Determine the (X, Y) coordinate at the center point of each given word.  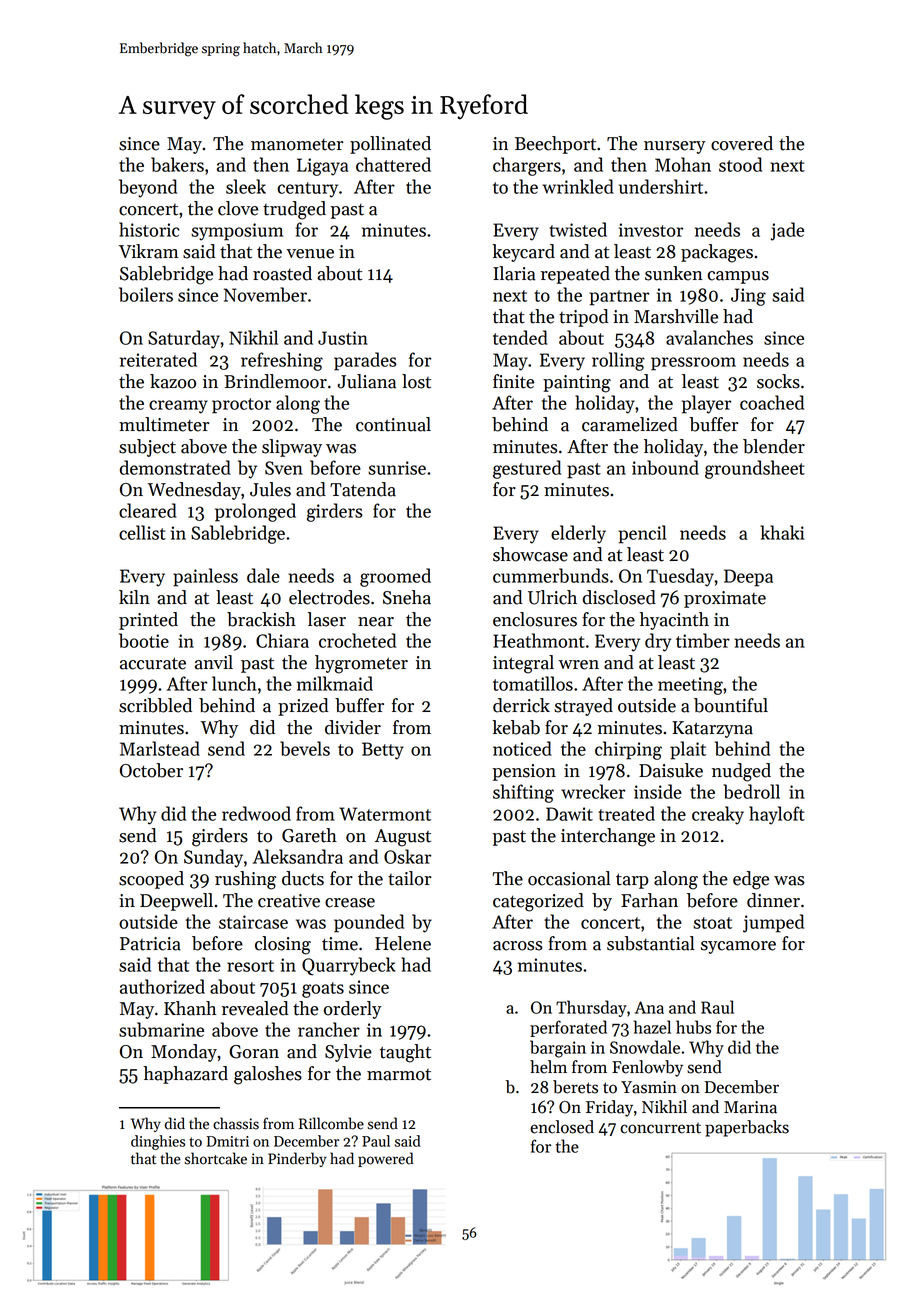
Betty (383, 751)
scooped (151, 880)
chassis (236, 1123)
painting (577, 384)
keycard (523, 253)
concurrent (660, 1128)
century (308, 190)
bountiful (731, 705)
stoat (712, 923)
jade (787, 231)
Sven (284, 468)
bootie (144, 640)
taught (405, 1053)
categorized (538, 902)
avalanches (709, 337)
